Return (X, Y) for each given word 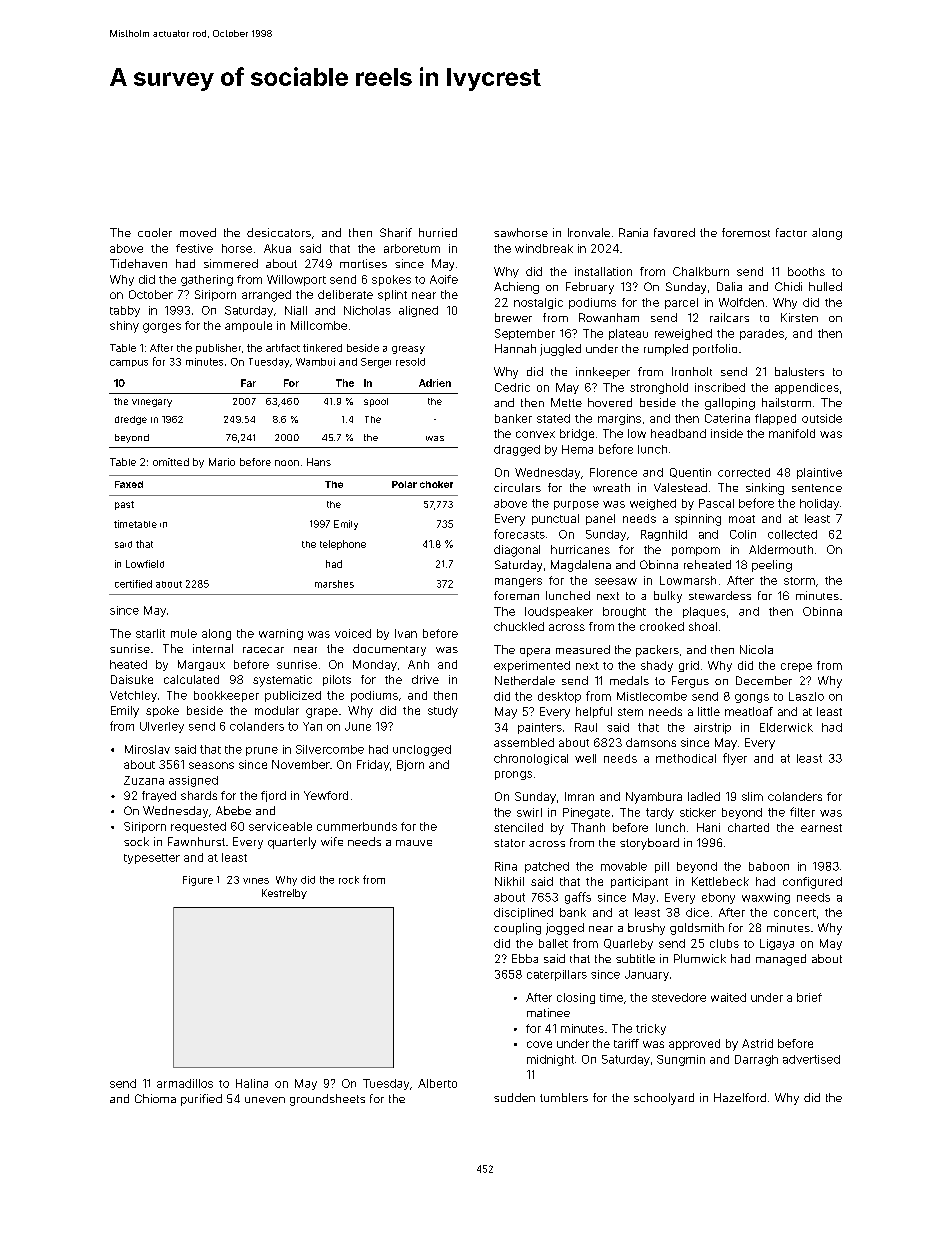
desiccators (279, 232)
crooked (662, 626)
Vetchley (133, 696)
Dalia (729, 286)
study (443, 712)
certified (133, 584)
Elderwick (786, 727)
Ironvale (589, 232)
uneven (265, 1100)
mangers (518, 582)
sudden (514, 1097)
